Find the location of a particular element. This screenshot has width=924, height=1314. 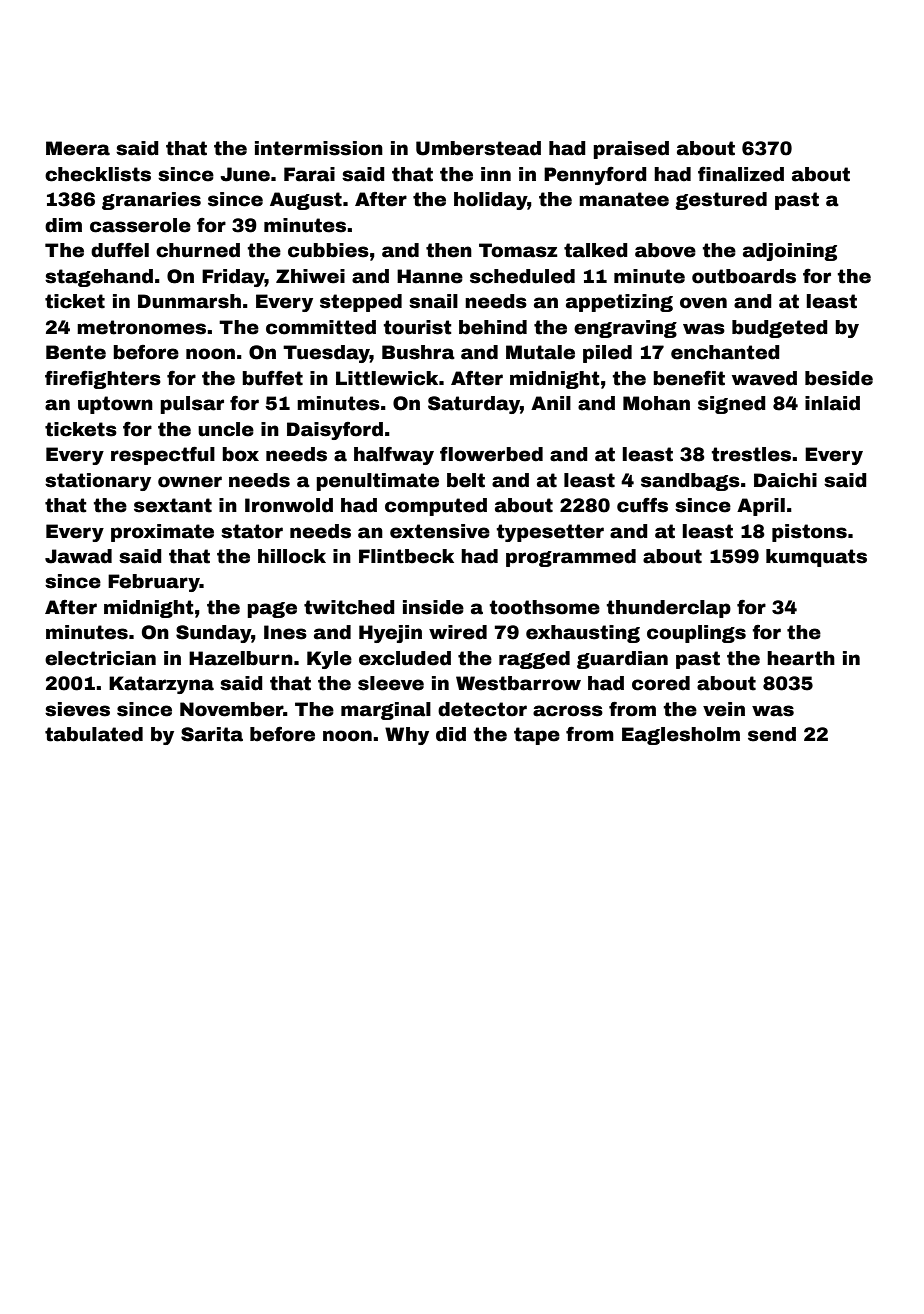

February is located at coordinates (154, 583).
